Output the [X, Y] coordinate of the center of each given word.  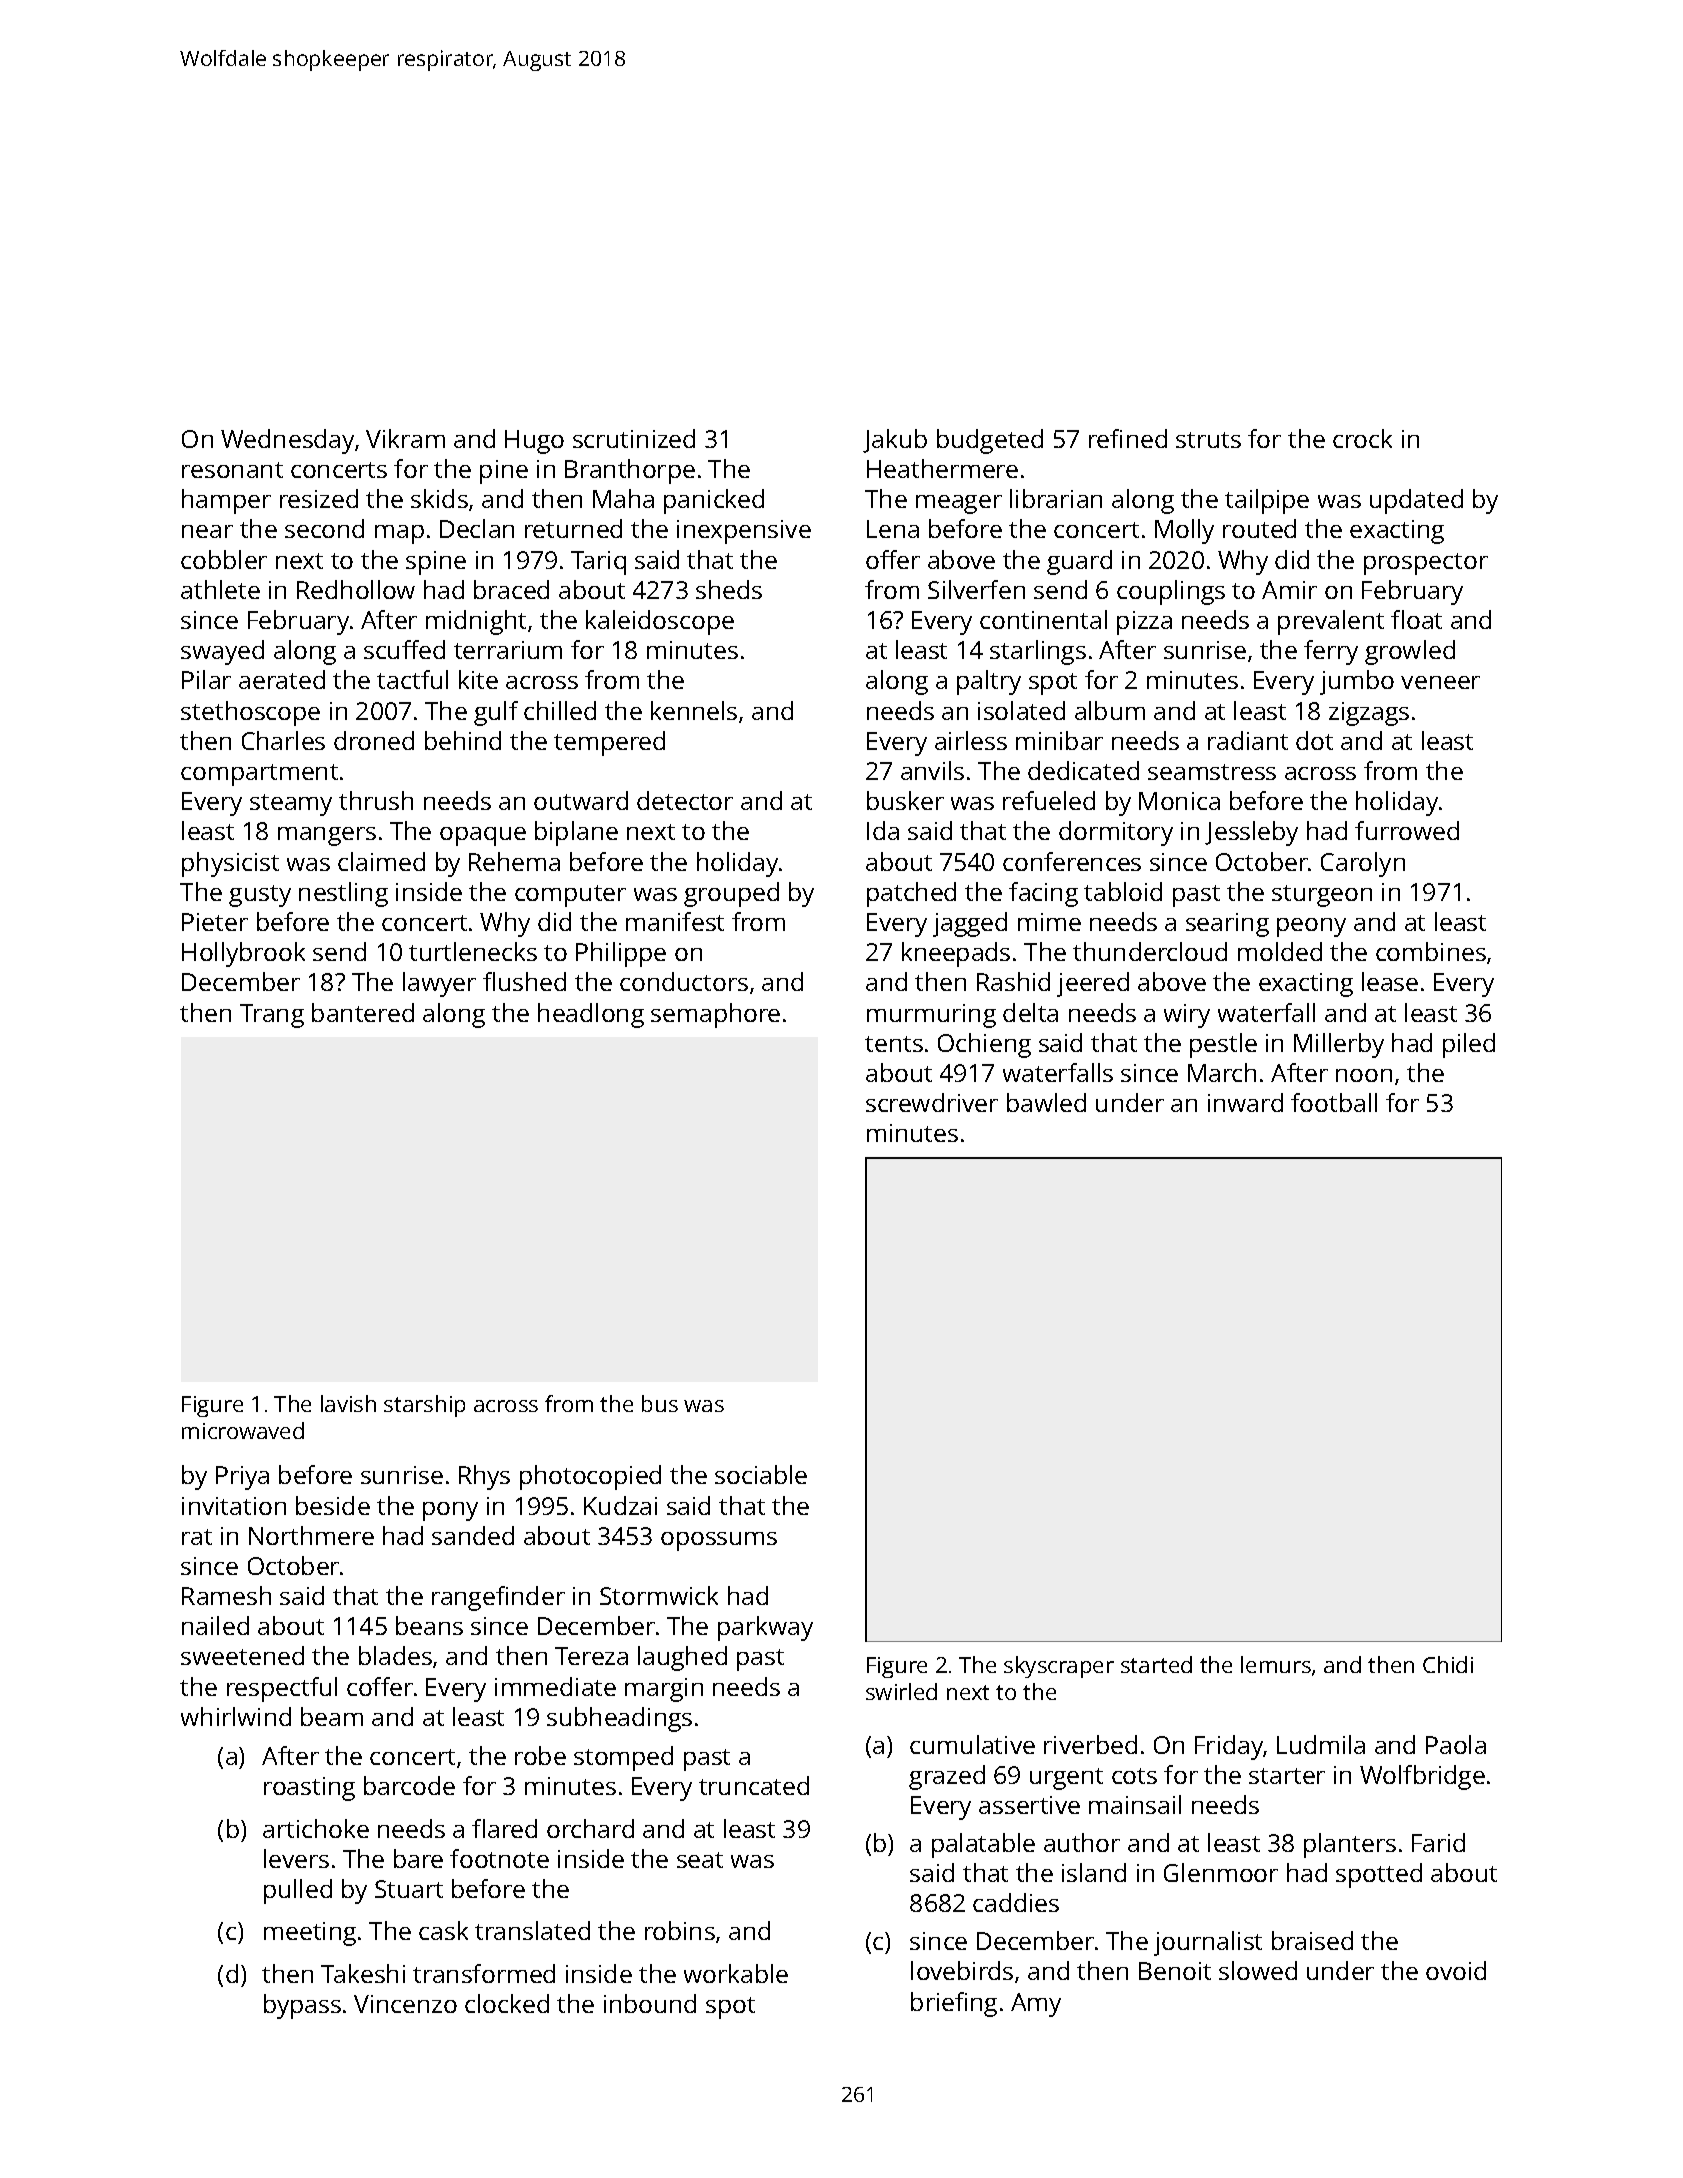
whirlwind [236, 1716]
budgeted [990, 441]
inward [1245, 1102]
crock [1362, 438]
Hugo [534, 442]
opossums [719, 1541]
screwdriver [932, 1102]
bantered [363, 1012]
